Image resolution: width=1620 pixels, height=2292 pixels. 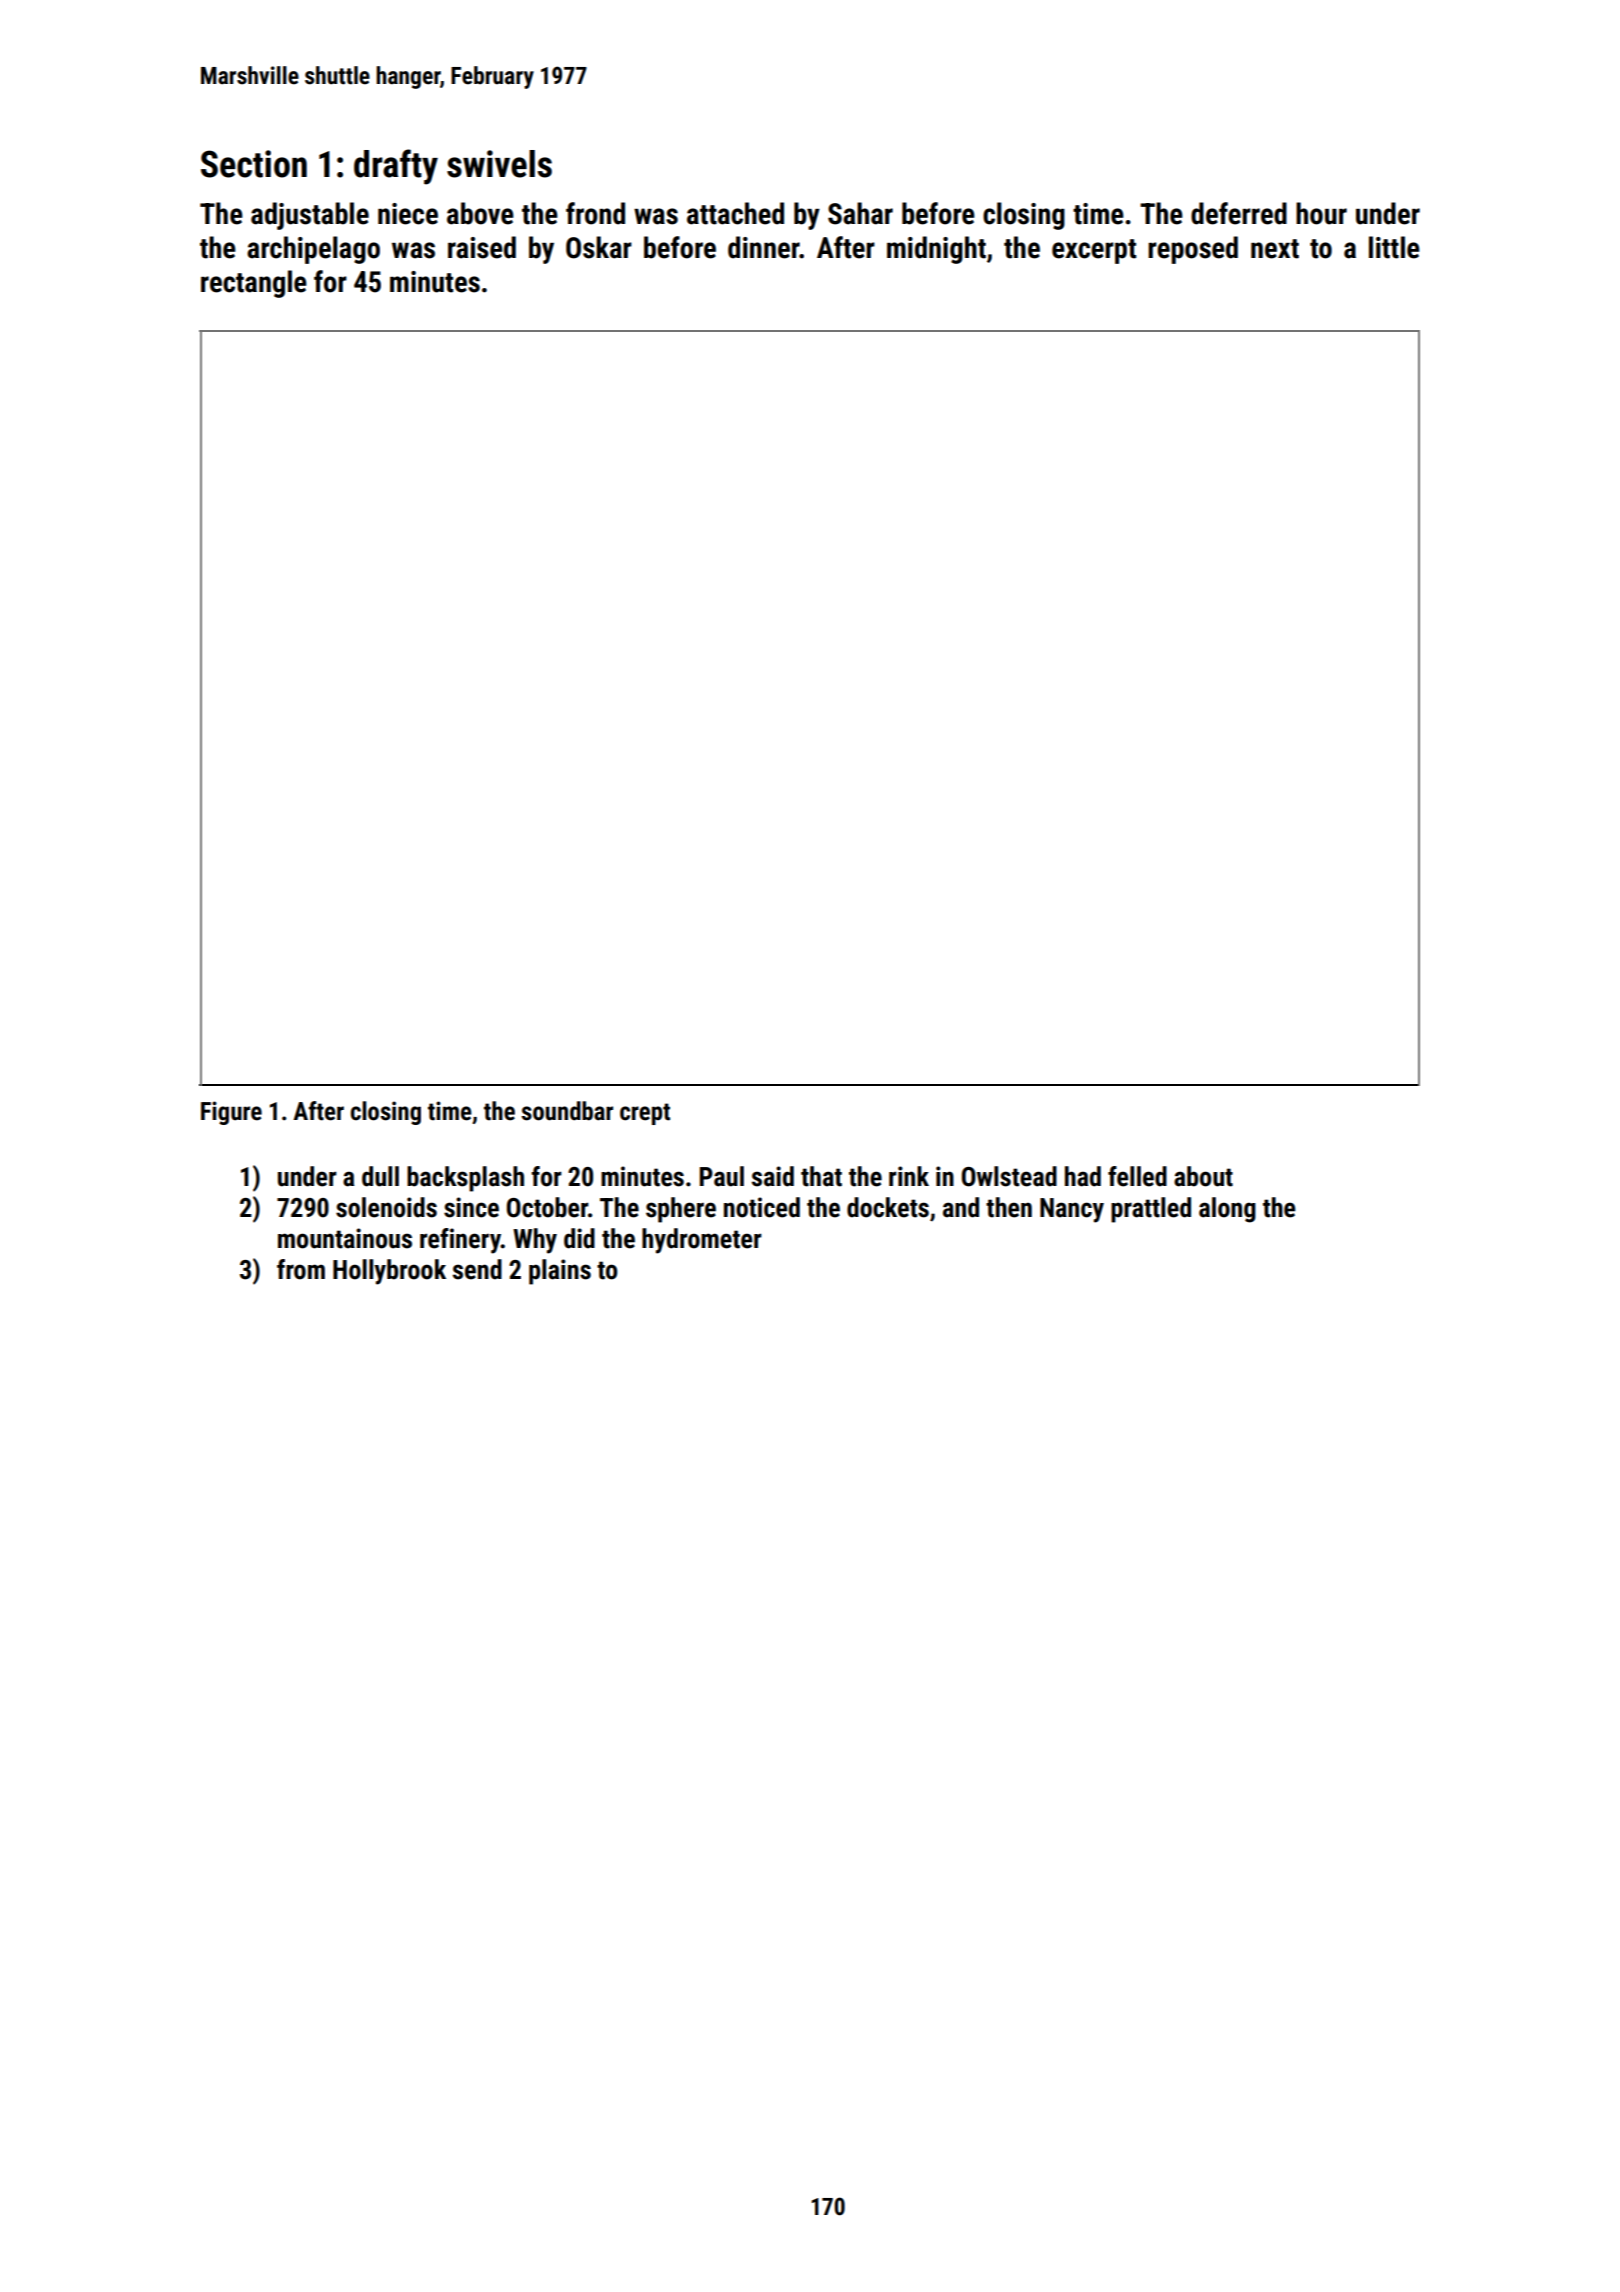 What do you see at coordinates (735, 213) in the image?
I see `attached` at bounding box center [735, 213].
